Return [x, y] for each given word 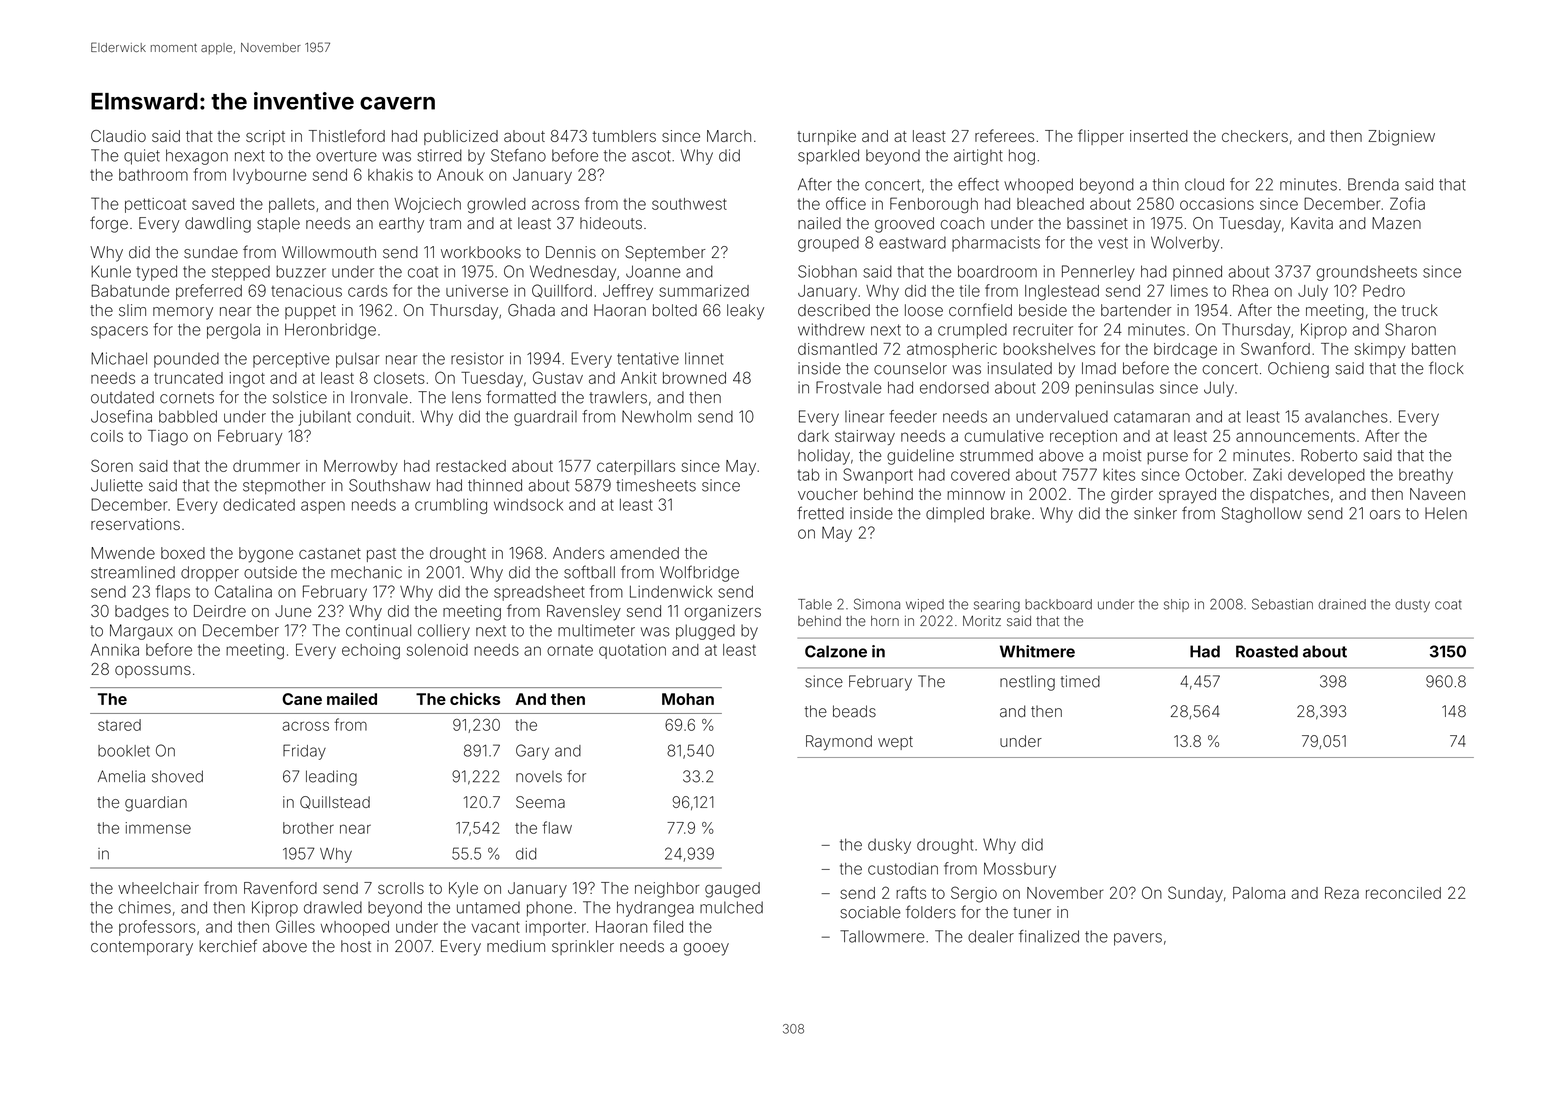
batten [1434, 349]
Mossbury [1020, 870]
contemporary [142, 948]
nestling [1027, 683]
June [293, 611]
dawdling [218, 225]
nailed [819, 223]
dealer [991, 936]
